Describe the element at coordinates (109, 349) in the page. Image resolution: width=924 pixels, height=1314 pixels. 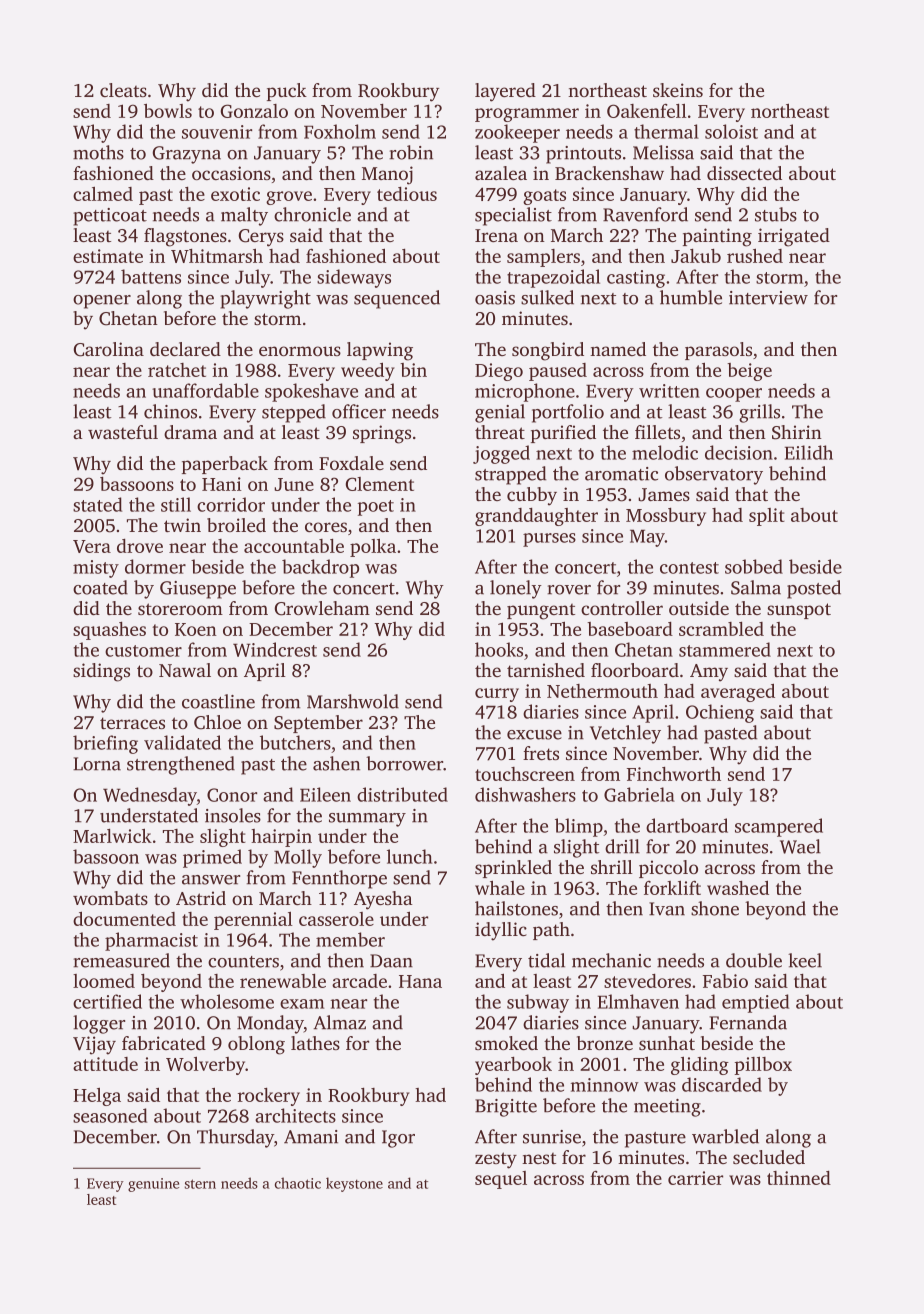
I see `Carolina` at that location.
